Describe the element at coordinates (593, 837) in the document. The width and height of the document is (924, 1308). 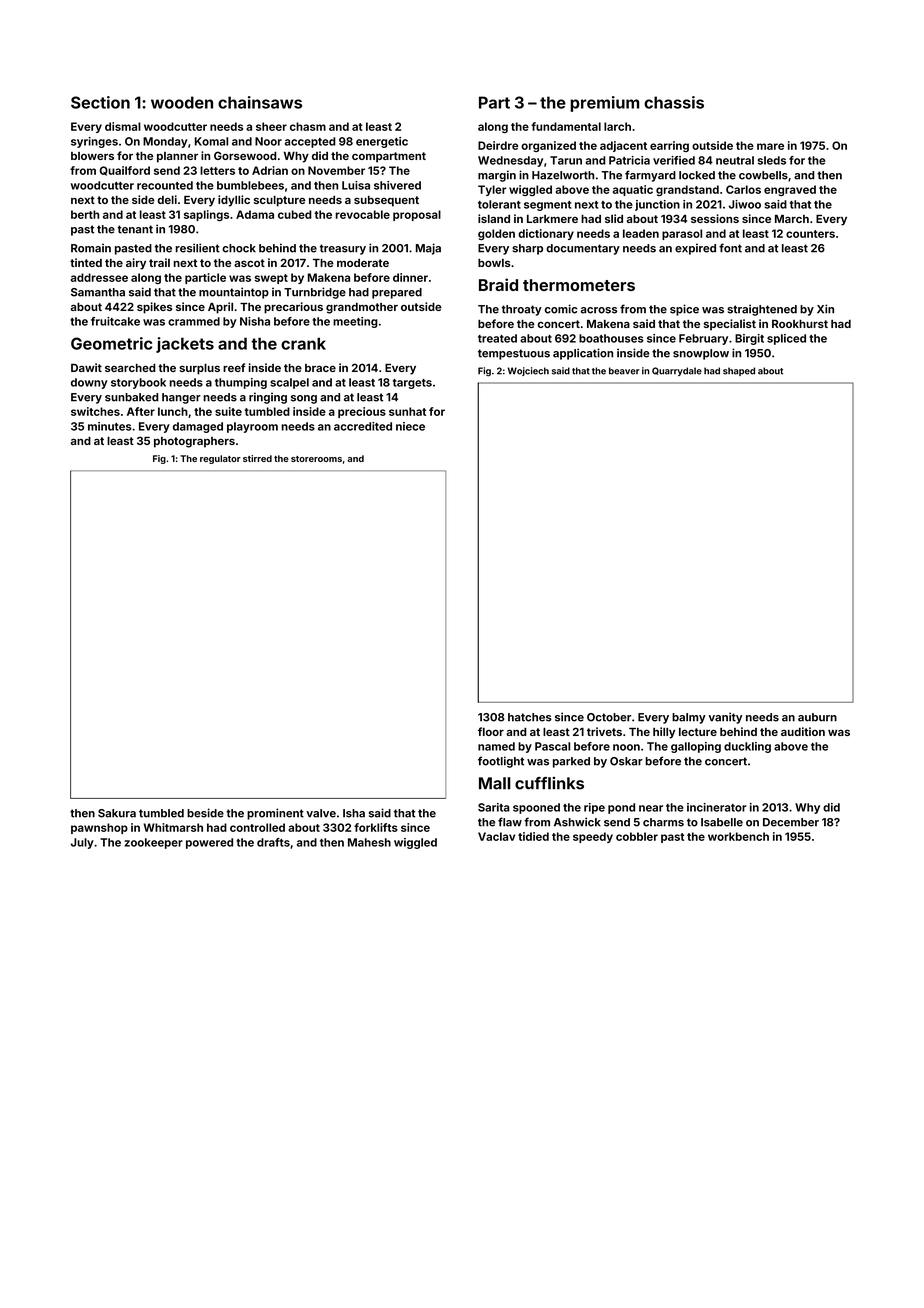
I see `speedy` at that location.
